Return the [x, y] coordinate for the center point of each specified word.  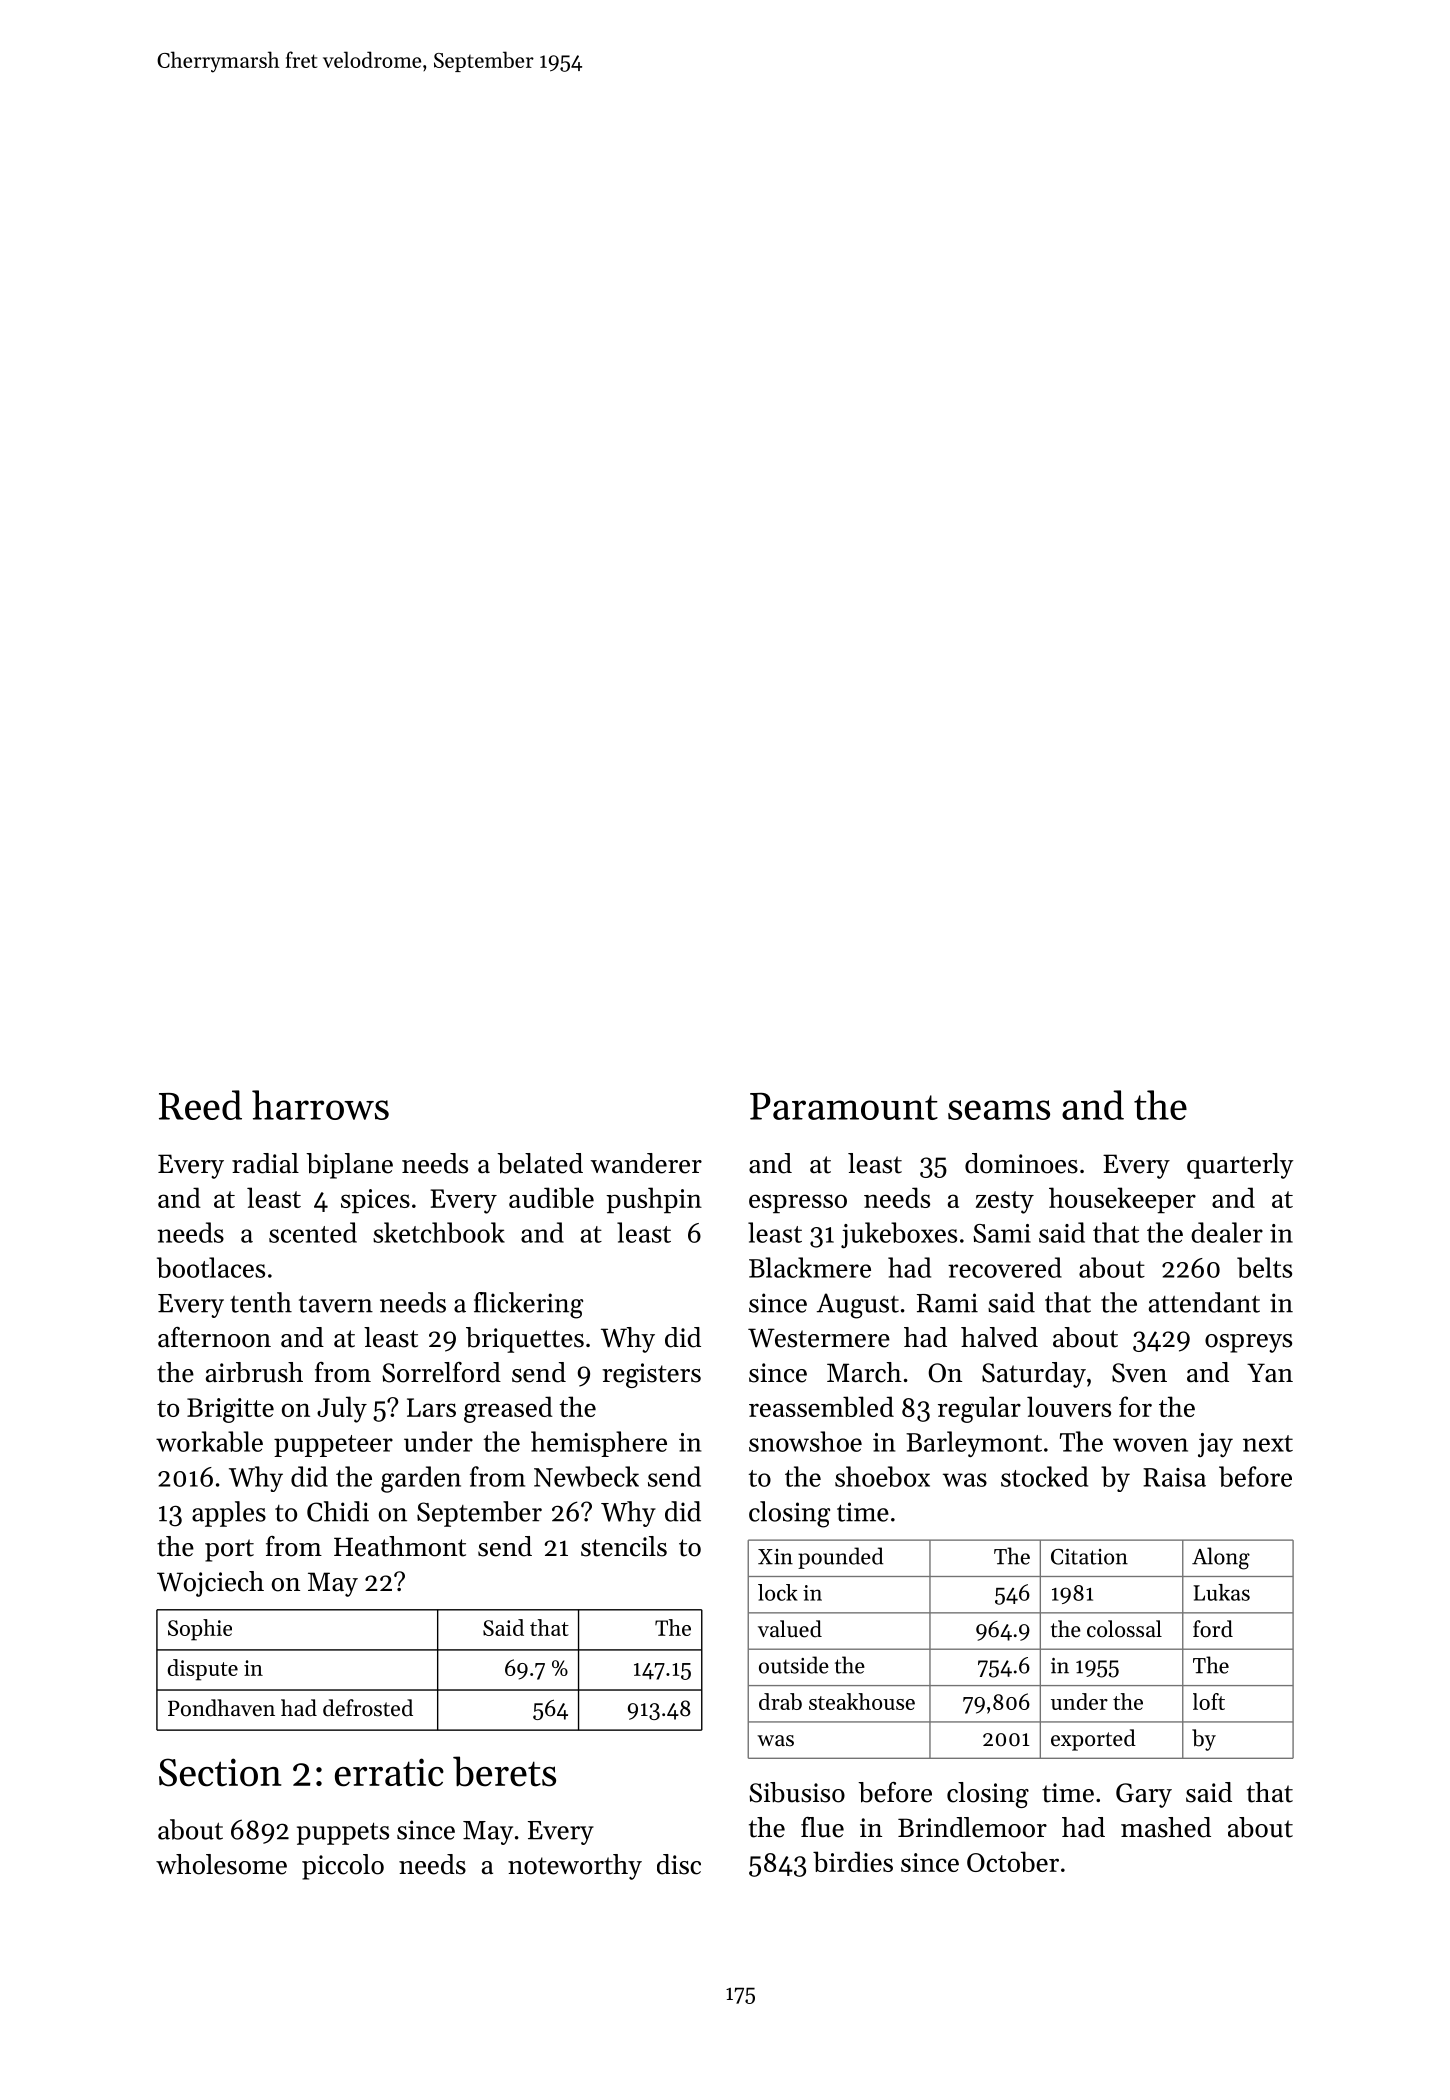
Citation [1089, 1557]
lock [778, 1592]
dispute [203, 1670]
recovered [1005, 1267]
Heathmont [400, 1546]
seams [999, 1110]
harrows [320, 1105]
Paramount [844, 1106]
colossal [1124, 1629]
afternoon [214, 1337]
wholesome [221, 1864]
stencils [624, 1546]
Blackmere [810, 1267]
